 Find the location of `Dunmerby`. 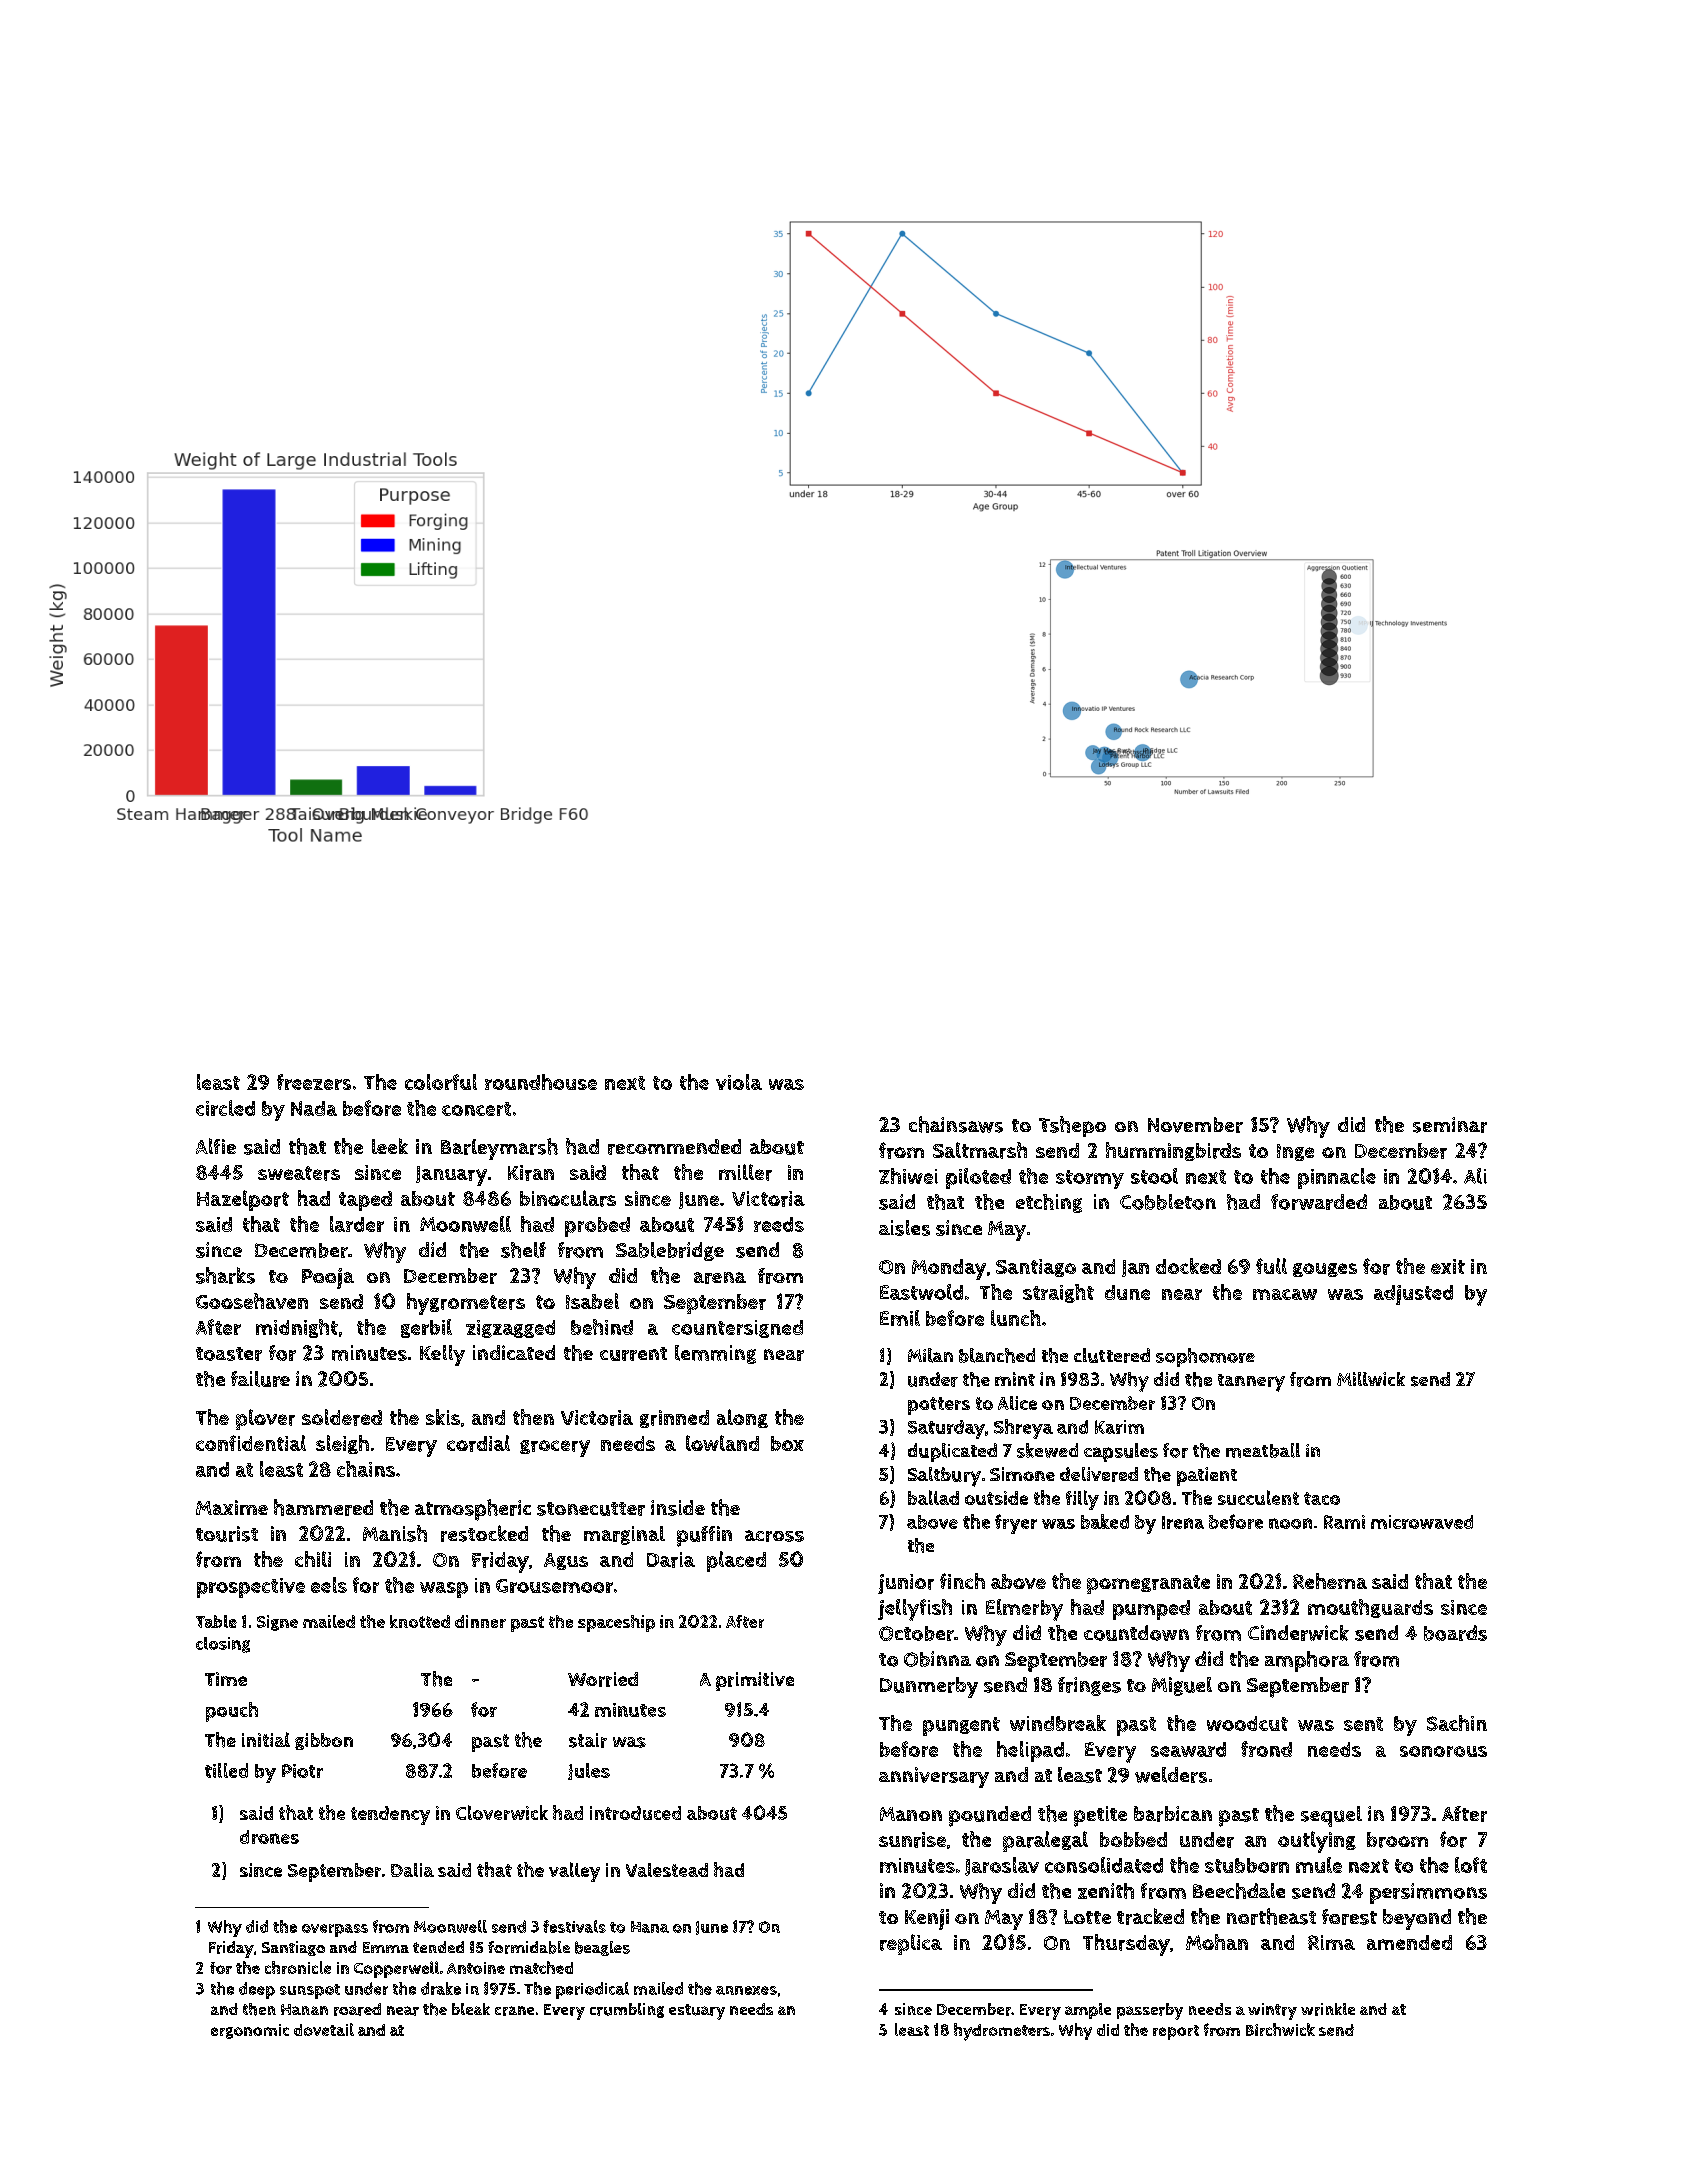

Dunmerby is located at coordinates (929, 1687).
